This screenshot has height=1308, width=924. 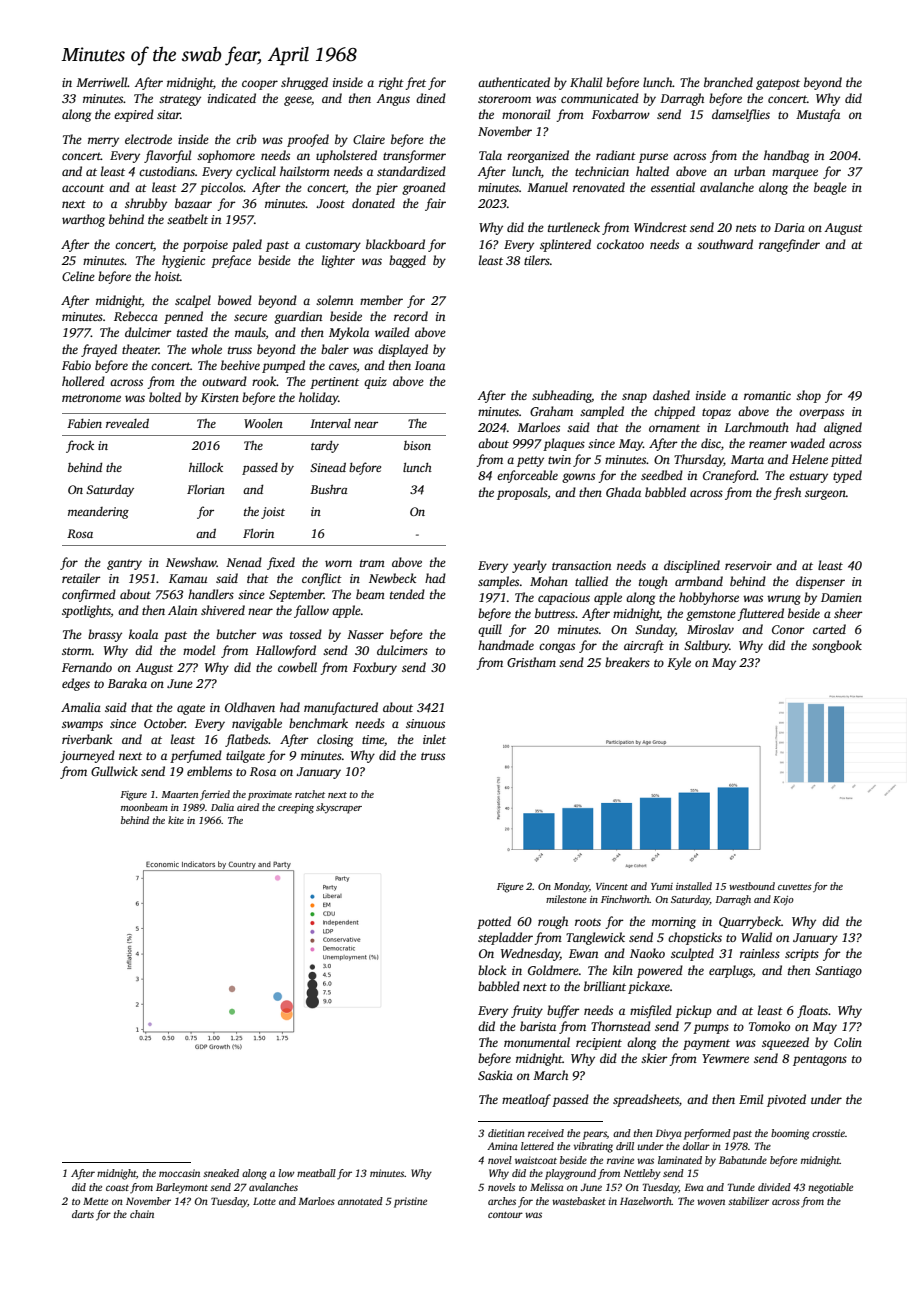 I want to click on Merriwell, so click(x=102, y=82).
